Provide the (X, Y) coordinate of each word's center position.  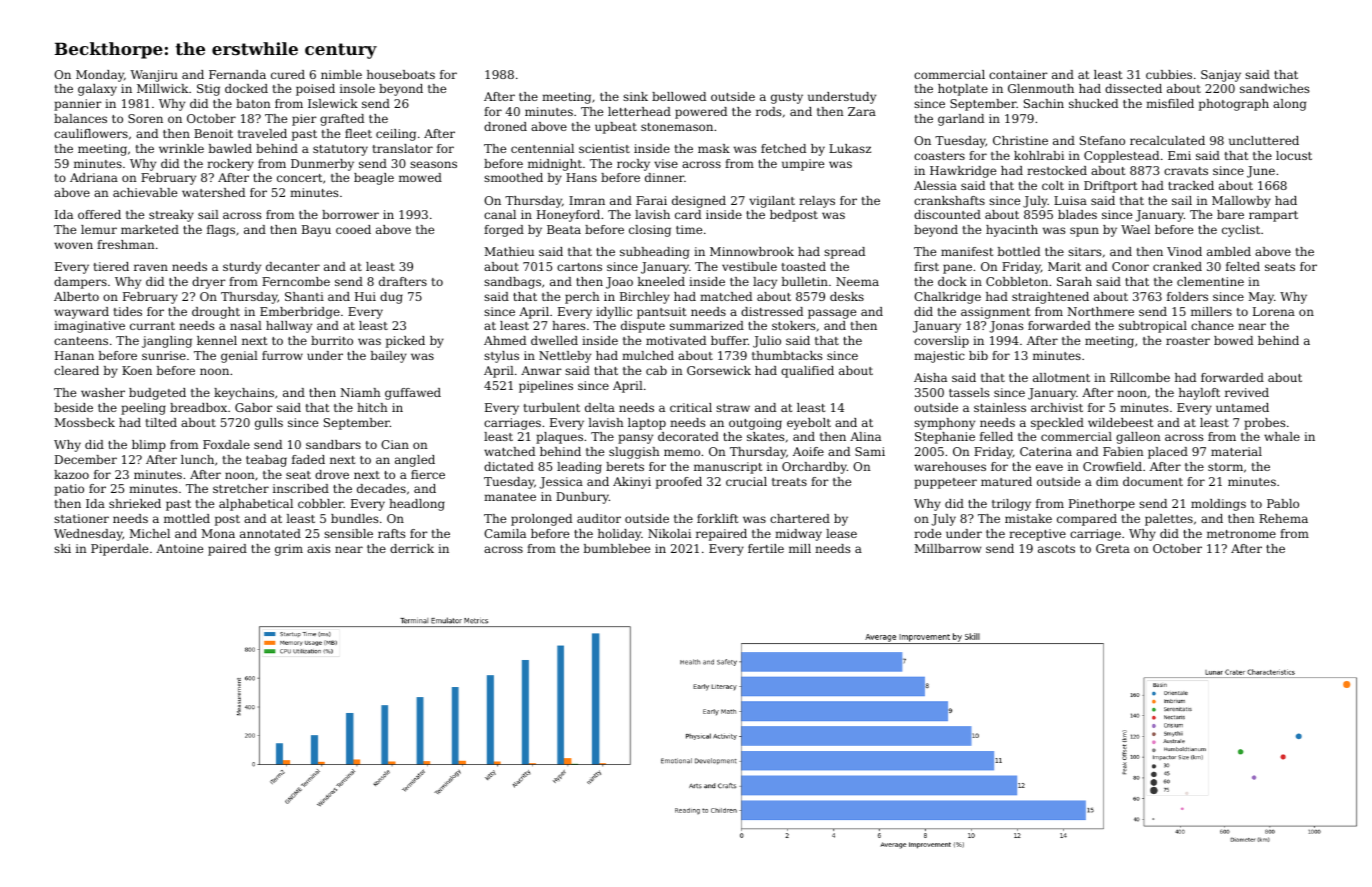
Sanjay (1221, 76)
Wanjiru (154, 76)
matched (726, 296)
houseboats (401, 74)
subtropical (1153, 327)
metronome (1241, 534)
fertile (766, 548)
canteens (81, 341)
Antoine (179, 548)
